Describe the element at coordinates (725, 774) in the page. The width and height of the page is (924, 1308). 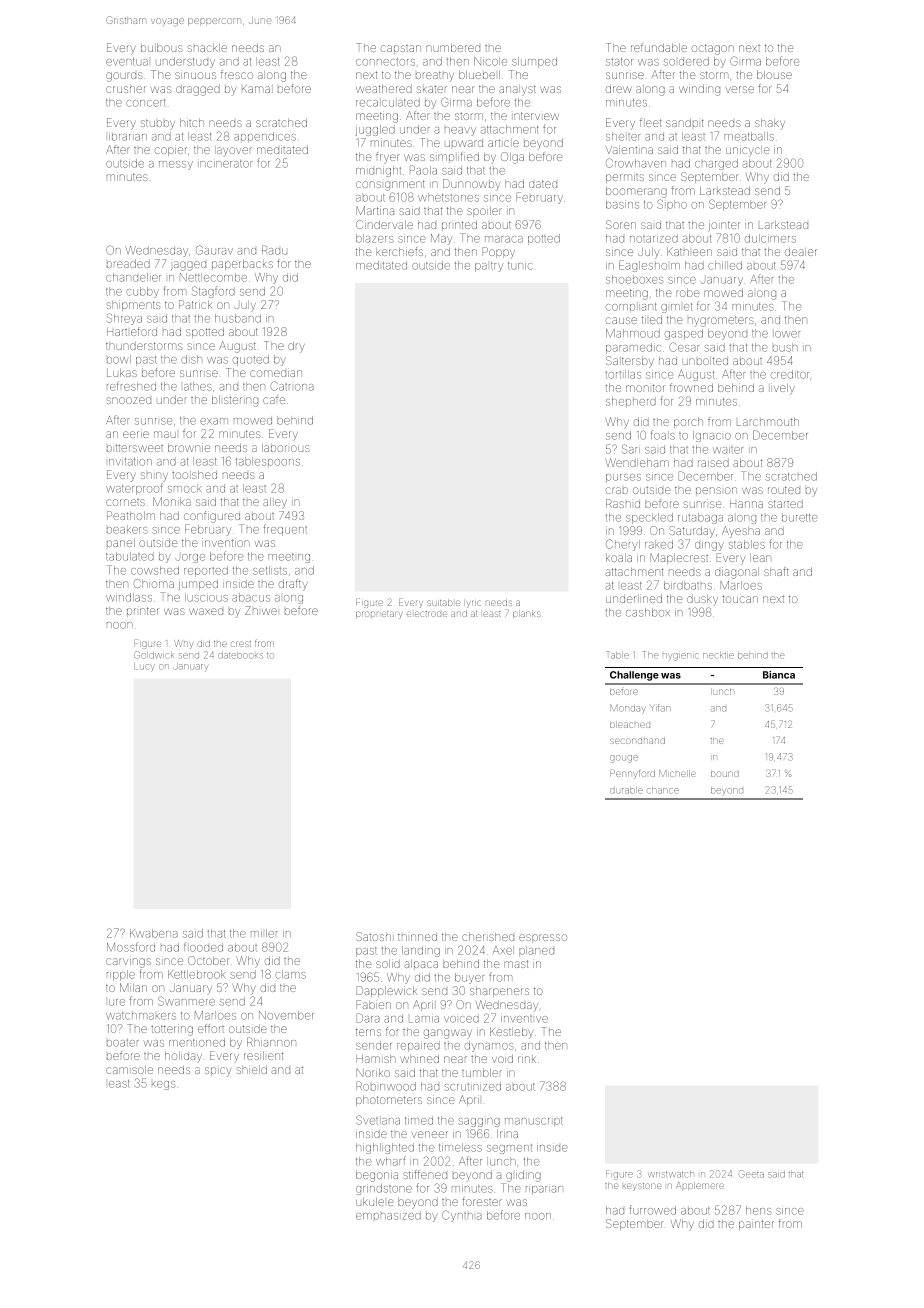
I see `bound` at that location.
